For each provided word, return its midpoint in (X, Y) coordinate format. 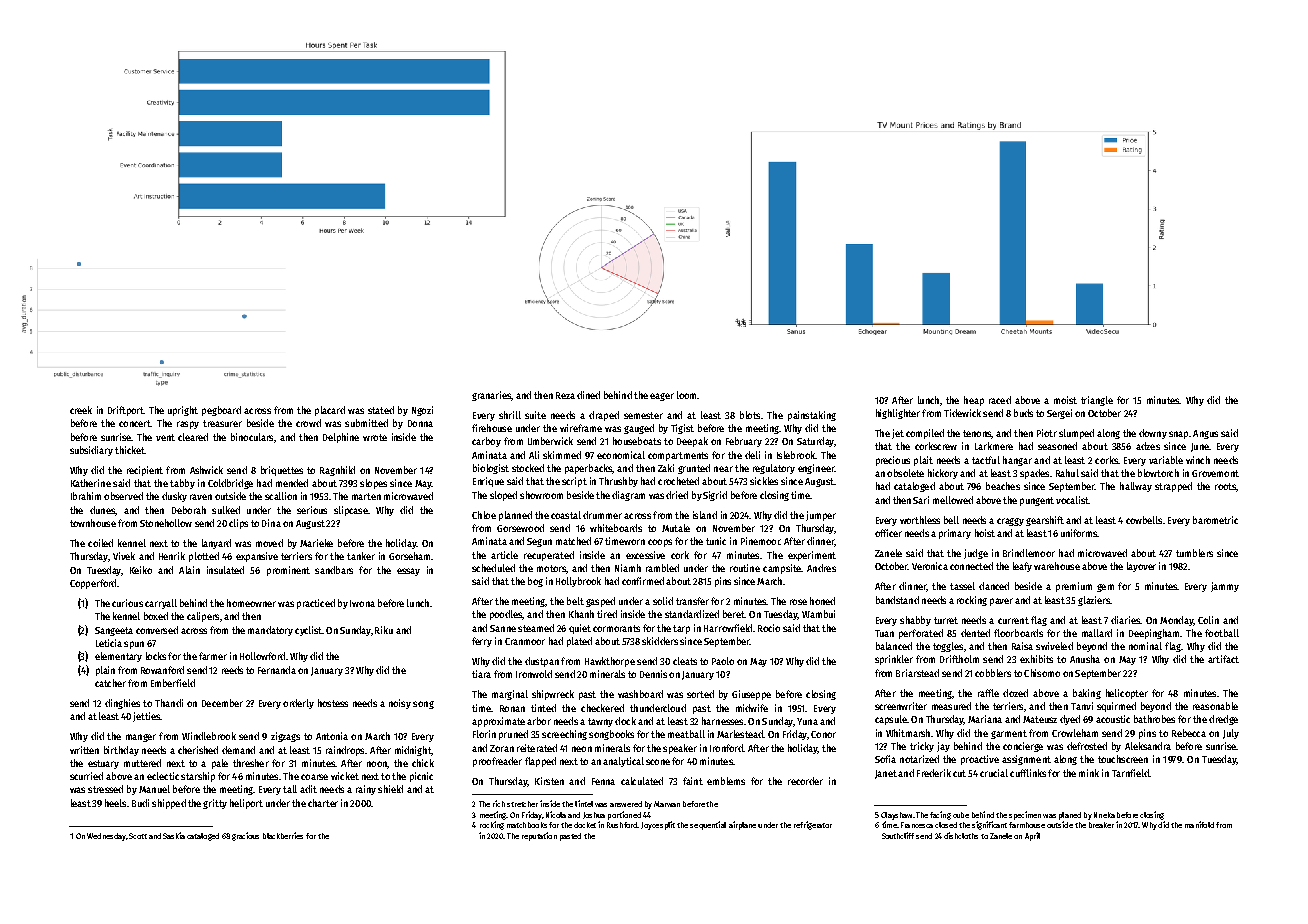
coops (660, 543)
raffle (988, 693)
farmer (213, 656)
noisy (400, 704)
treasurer (222, 423)
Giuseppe (751, 695)
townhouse (93, 523)
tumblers (1194, 553)
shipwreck (553, 695)
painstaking (812, 416)
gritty (215, 804)
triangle (1097, 401)
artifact (1223, 659)
